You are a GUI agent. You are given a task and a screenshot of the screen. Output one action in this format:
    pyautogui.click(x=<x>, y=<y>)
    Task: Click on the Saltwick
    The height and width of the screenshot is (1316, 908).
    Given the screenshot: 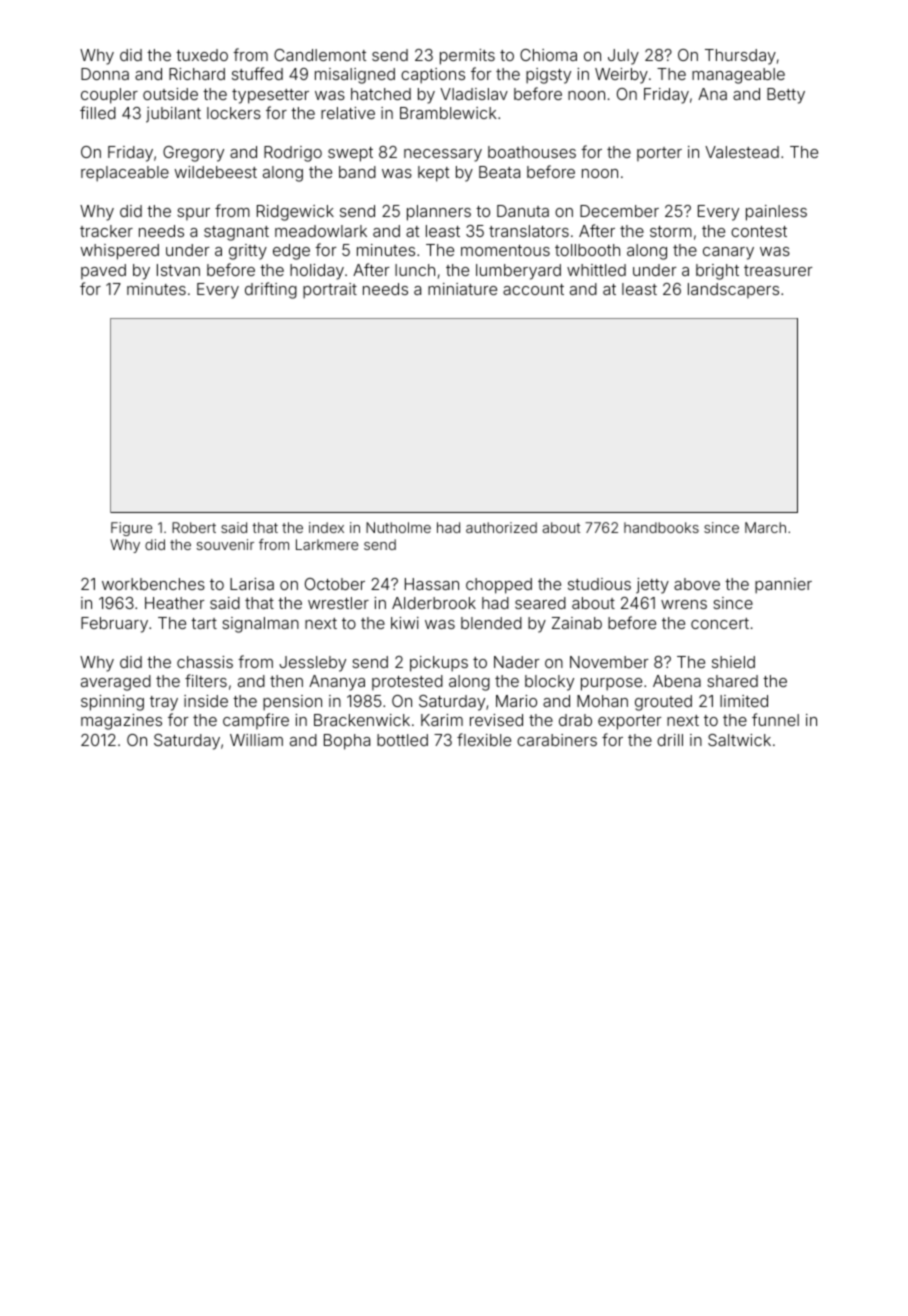 What is the action you would take?
    pyautogui.click(x=739, y=740)
